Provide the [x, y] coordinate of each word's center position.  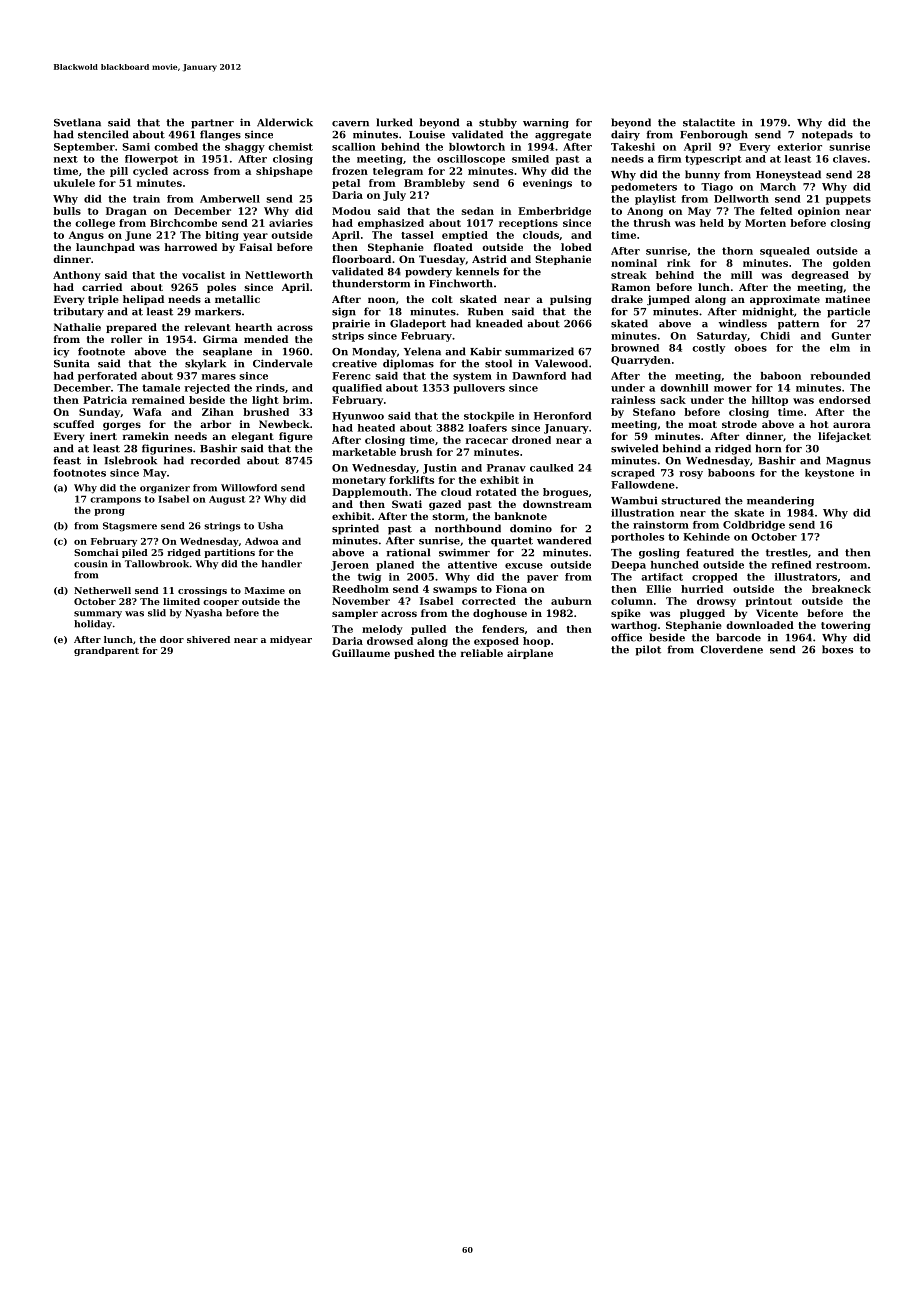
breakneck [841, 589]
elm [840, 348]
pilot [648, 650]
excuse [524, 566]
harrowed [190, 247]
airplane [530, 654]
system [472, 377]
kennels [477, 271]
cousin [91, 564]
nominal [634, 263]
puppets [848, 200]
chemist [290, 147]
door [172, 639]
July [394, 196]
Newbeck [284, 424]
